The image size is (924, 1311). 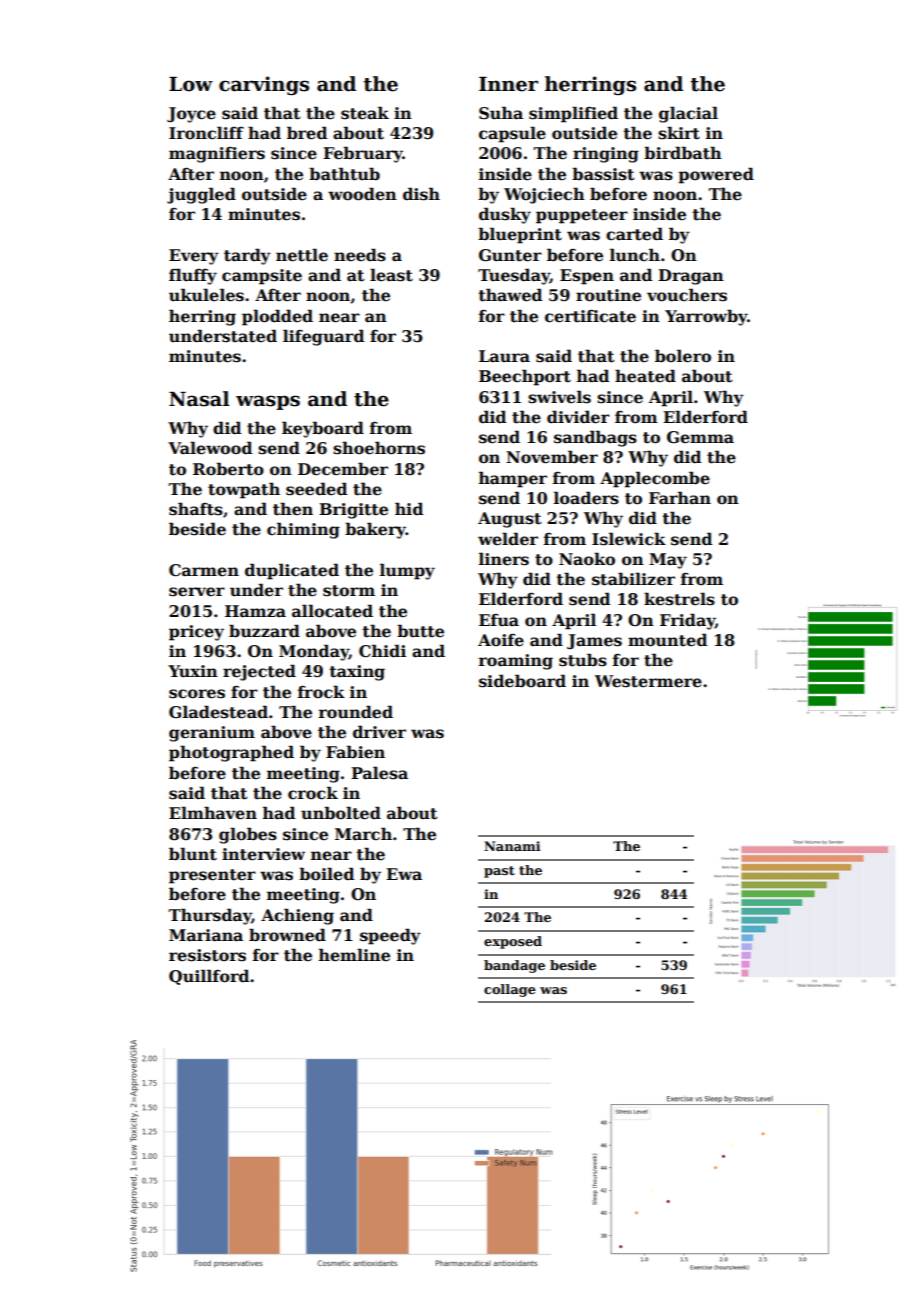 What do you see at coordinates (606, 155) in the screenshot?
I see `ringing` at bounding box center [606, 155].
